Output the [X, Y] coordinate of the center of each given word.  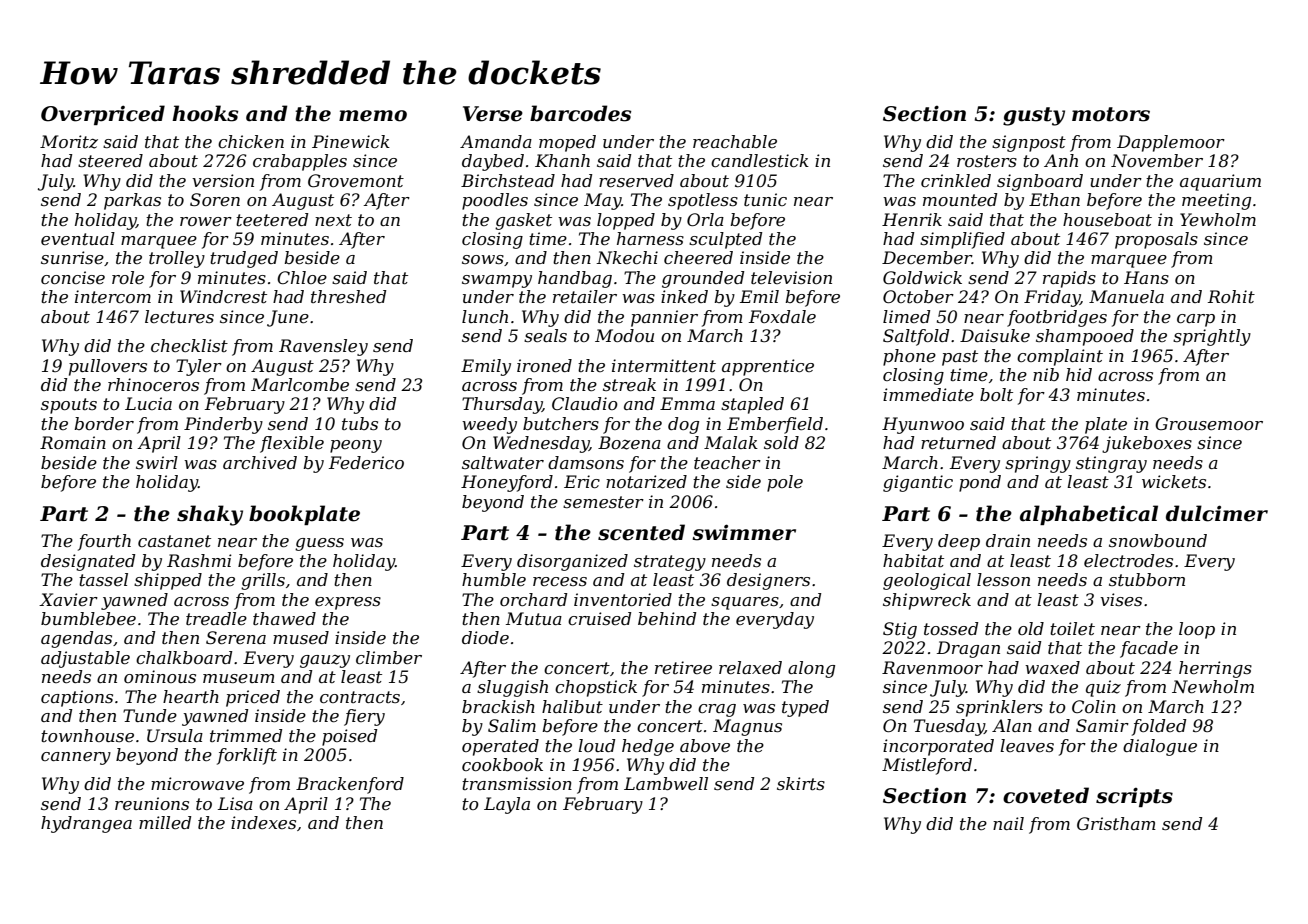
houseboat [1107, 219]
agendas [76, 639]
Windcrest [223, 296]
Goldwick [922, 277]
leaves [1027, 745]
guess [319, 544]
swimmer [744, 532]
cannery [76, 758]
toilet [1072, 628]
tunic [765, 199]
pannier [664, 318]
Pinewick [351, 141]
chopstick [596, 688]
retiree [683, 667]
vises [1121, 599]
